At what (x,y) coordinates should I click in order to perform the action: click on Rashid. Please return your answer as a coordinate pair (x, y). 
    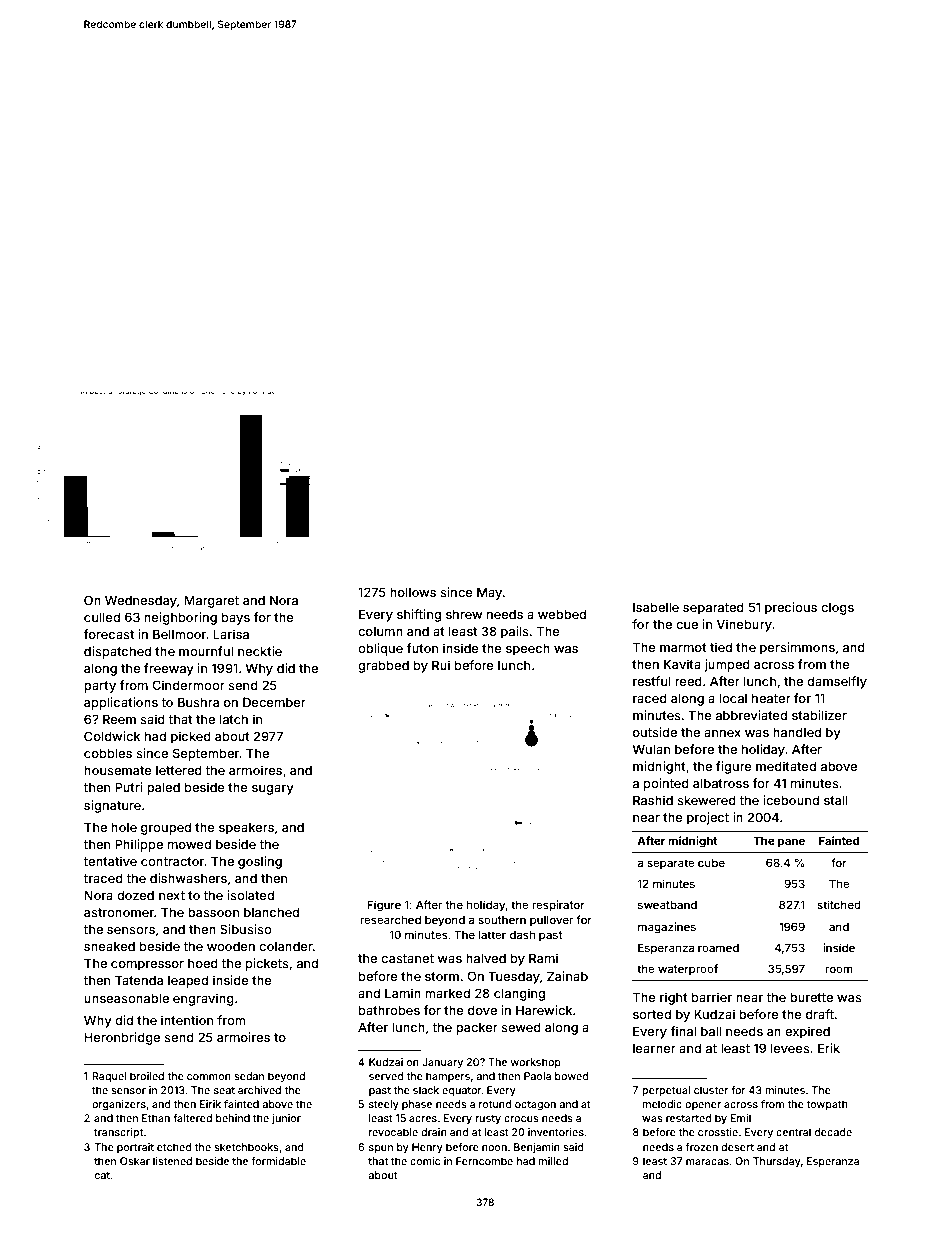
    Looking at the image, I should click on (653, 800).
